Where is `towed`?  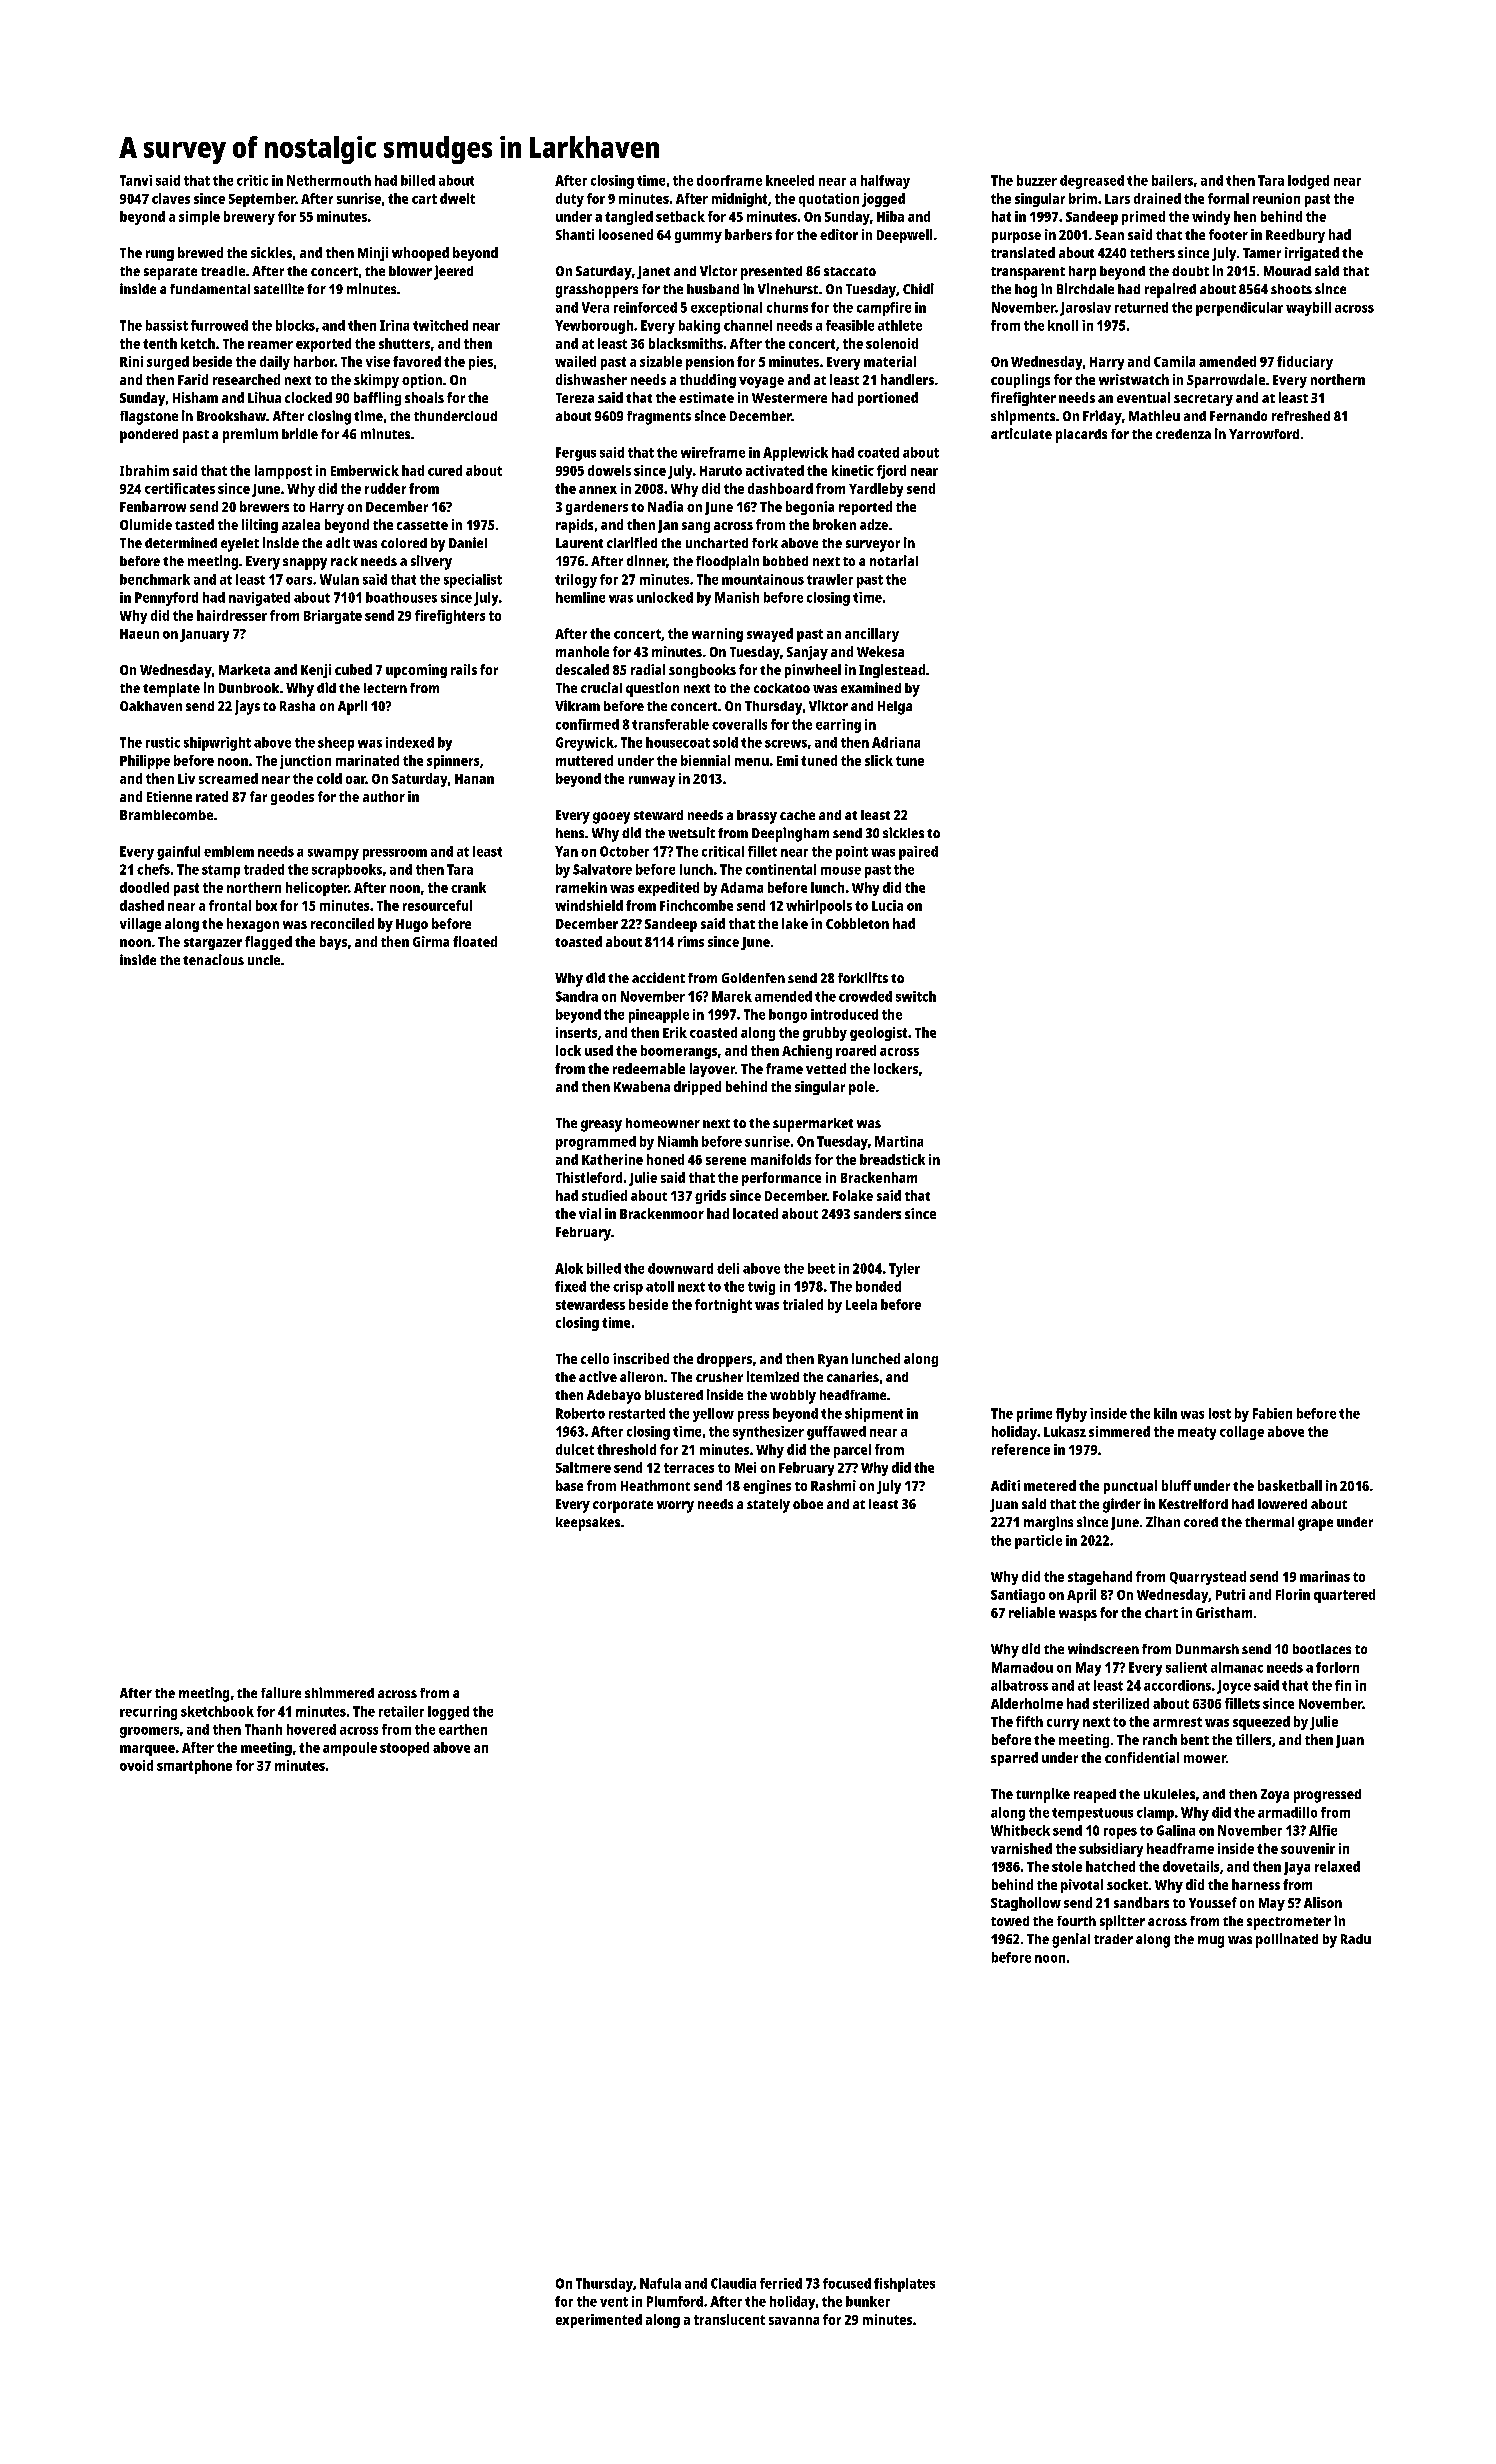 towed is located at coordinates (1010, 1921).
